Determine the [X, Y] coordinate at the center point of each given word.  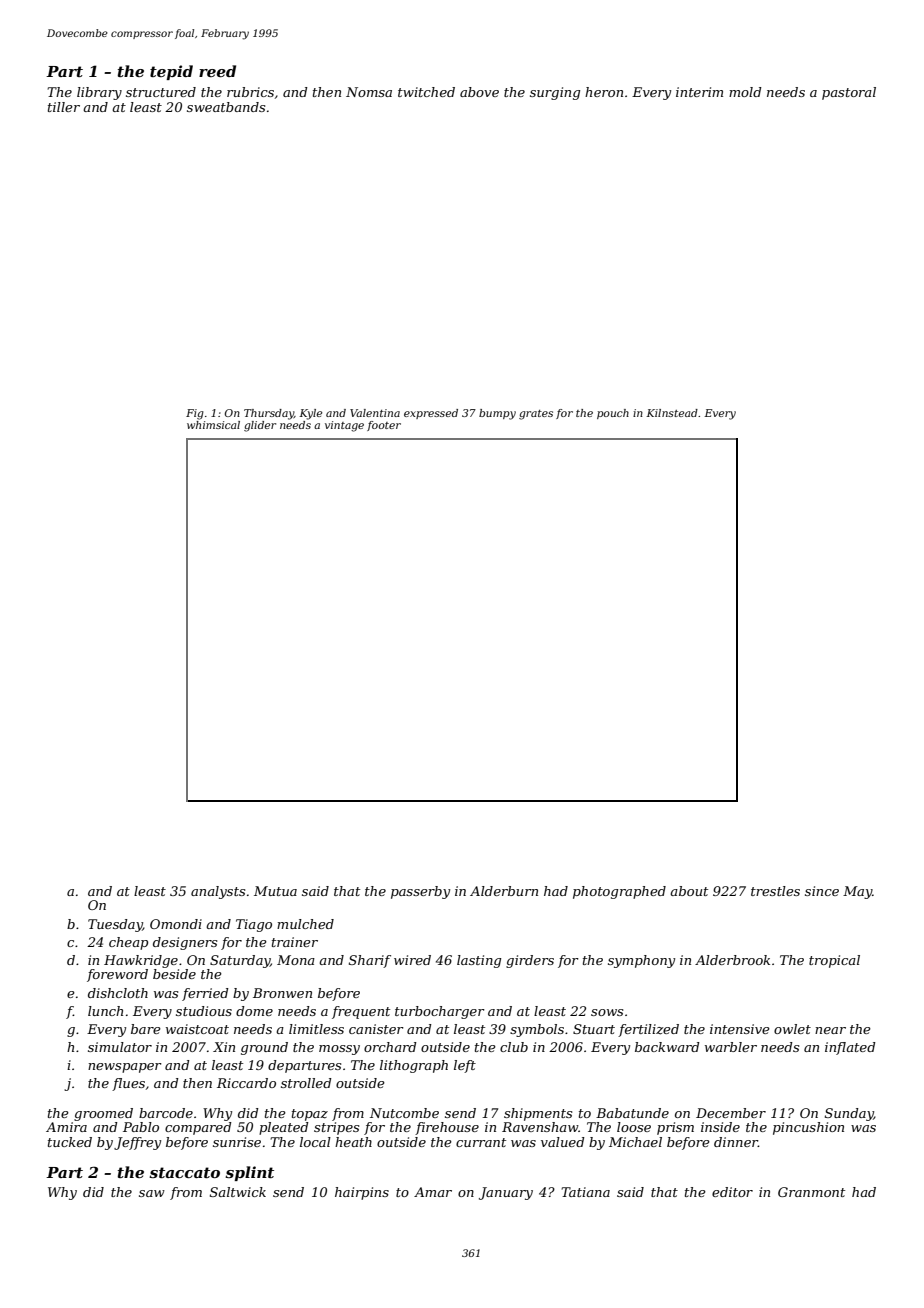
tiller [64, 107]
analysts [218, 892]
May [857, 892]
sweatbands [226, 107]
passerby [420, 892]
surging [555, 93]
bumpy [497, 414]
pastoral [849, 93]
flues [128, 1084]
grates [536, 415]
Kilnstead [672, 413]
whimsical [213, 425]
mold [745, 92]
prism [675, 1128]
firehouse [447, 1128]
